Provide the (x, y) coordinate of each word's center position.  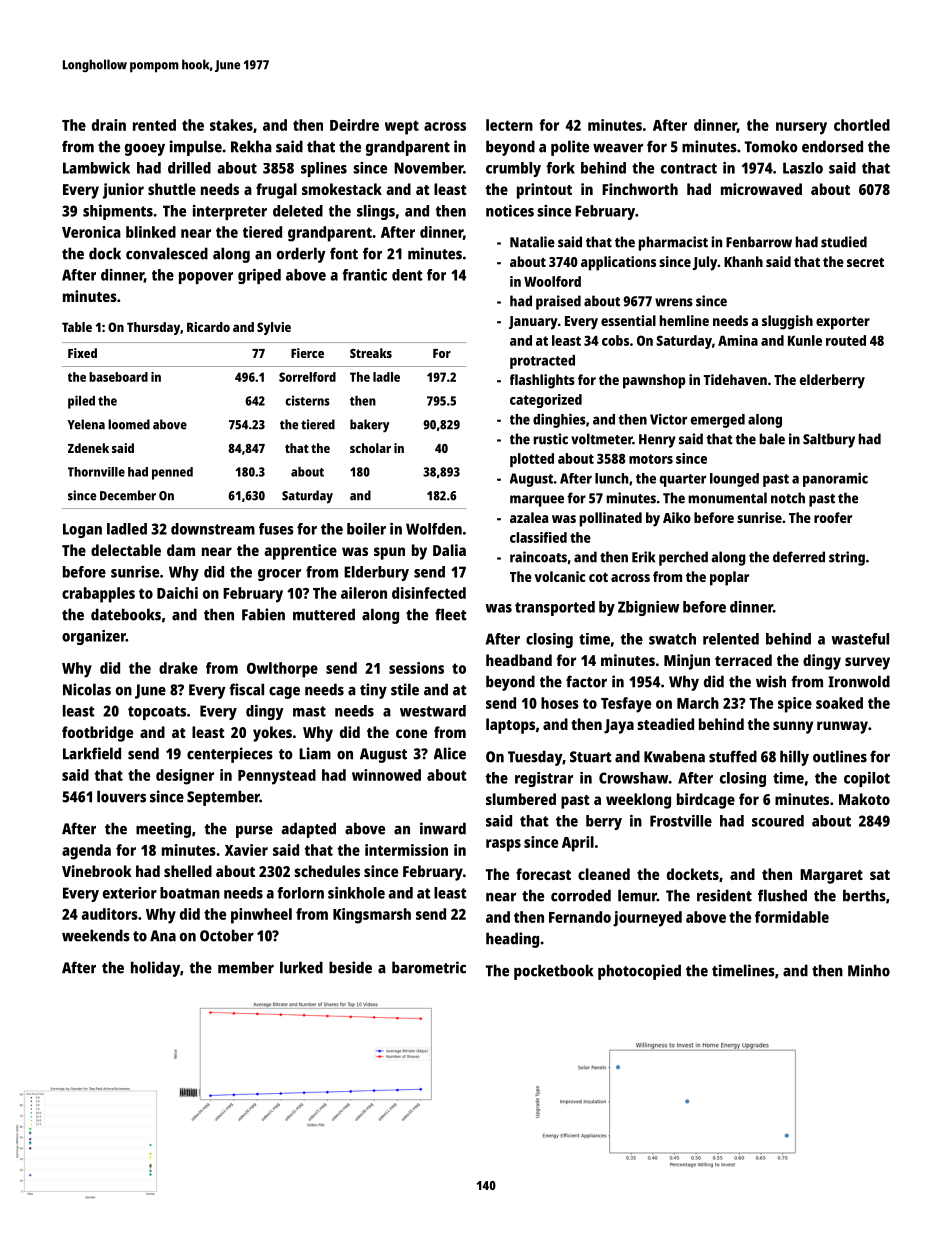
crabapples (98, 595)
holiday (155, 969)
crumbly (513, 169)
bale (772, 439)
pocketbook (553, 972)
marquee (537, 501)
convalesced (167, 253)
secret (865, 262)
